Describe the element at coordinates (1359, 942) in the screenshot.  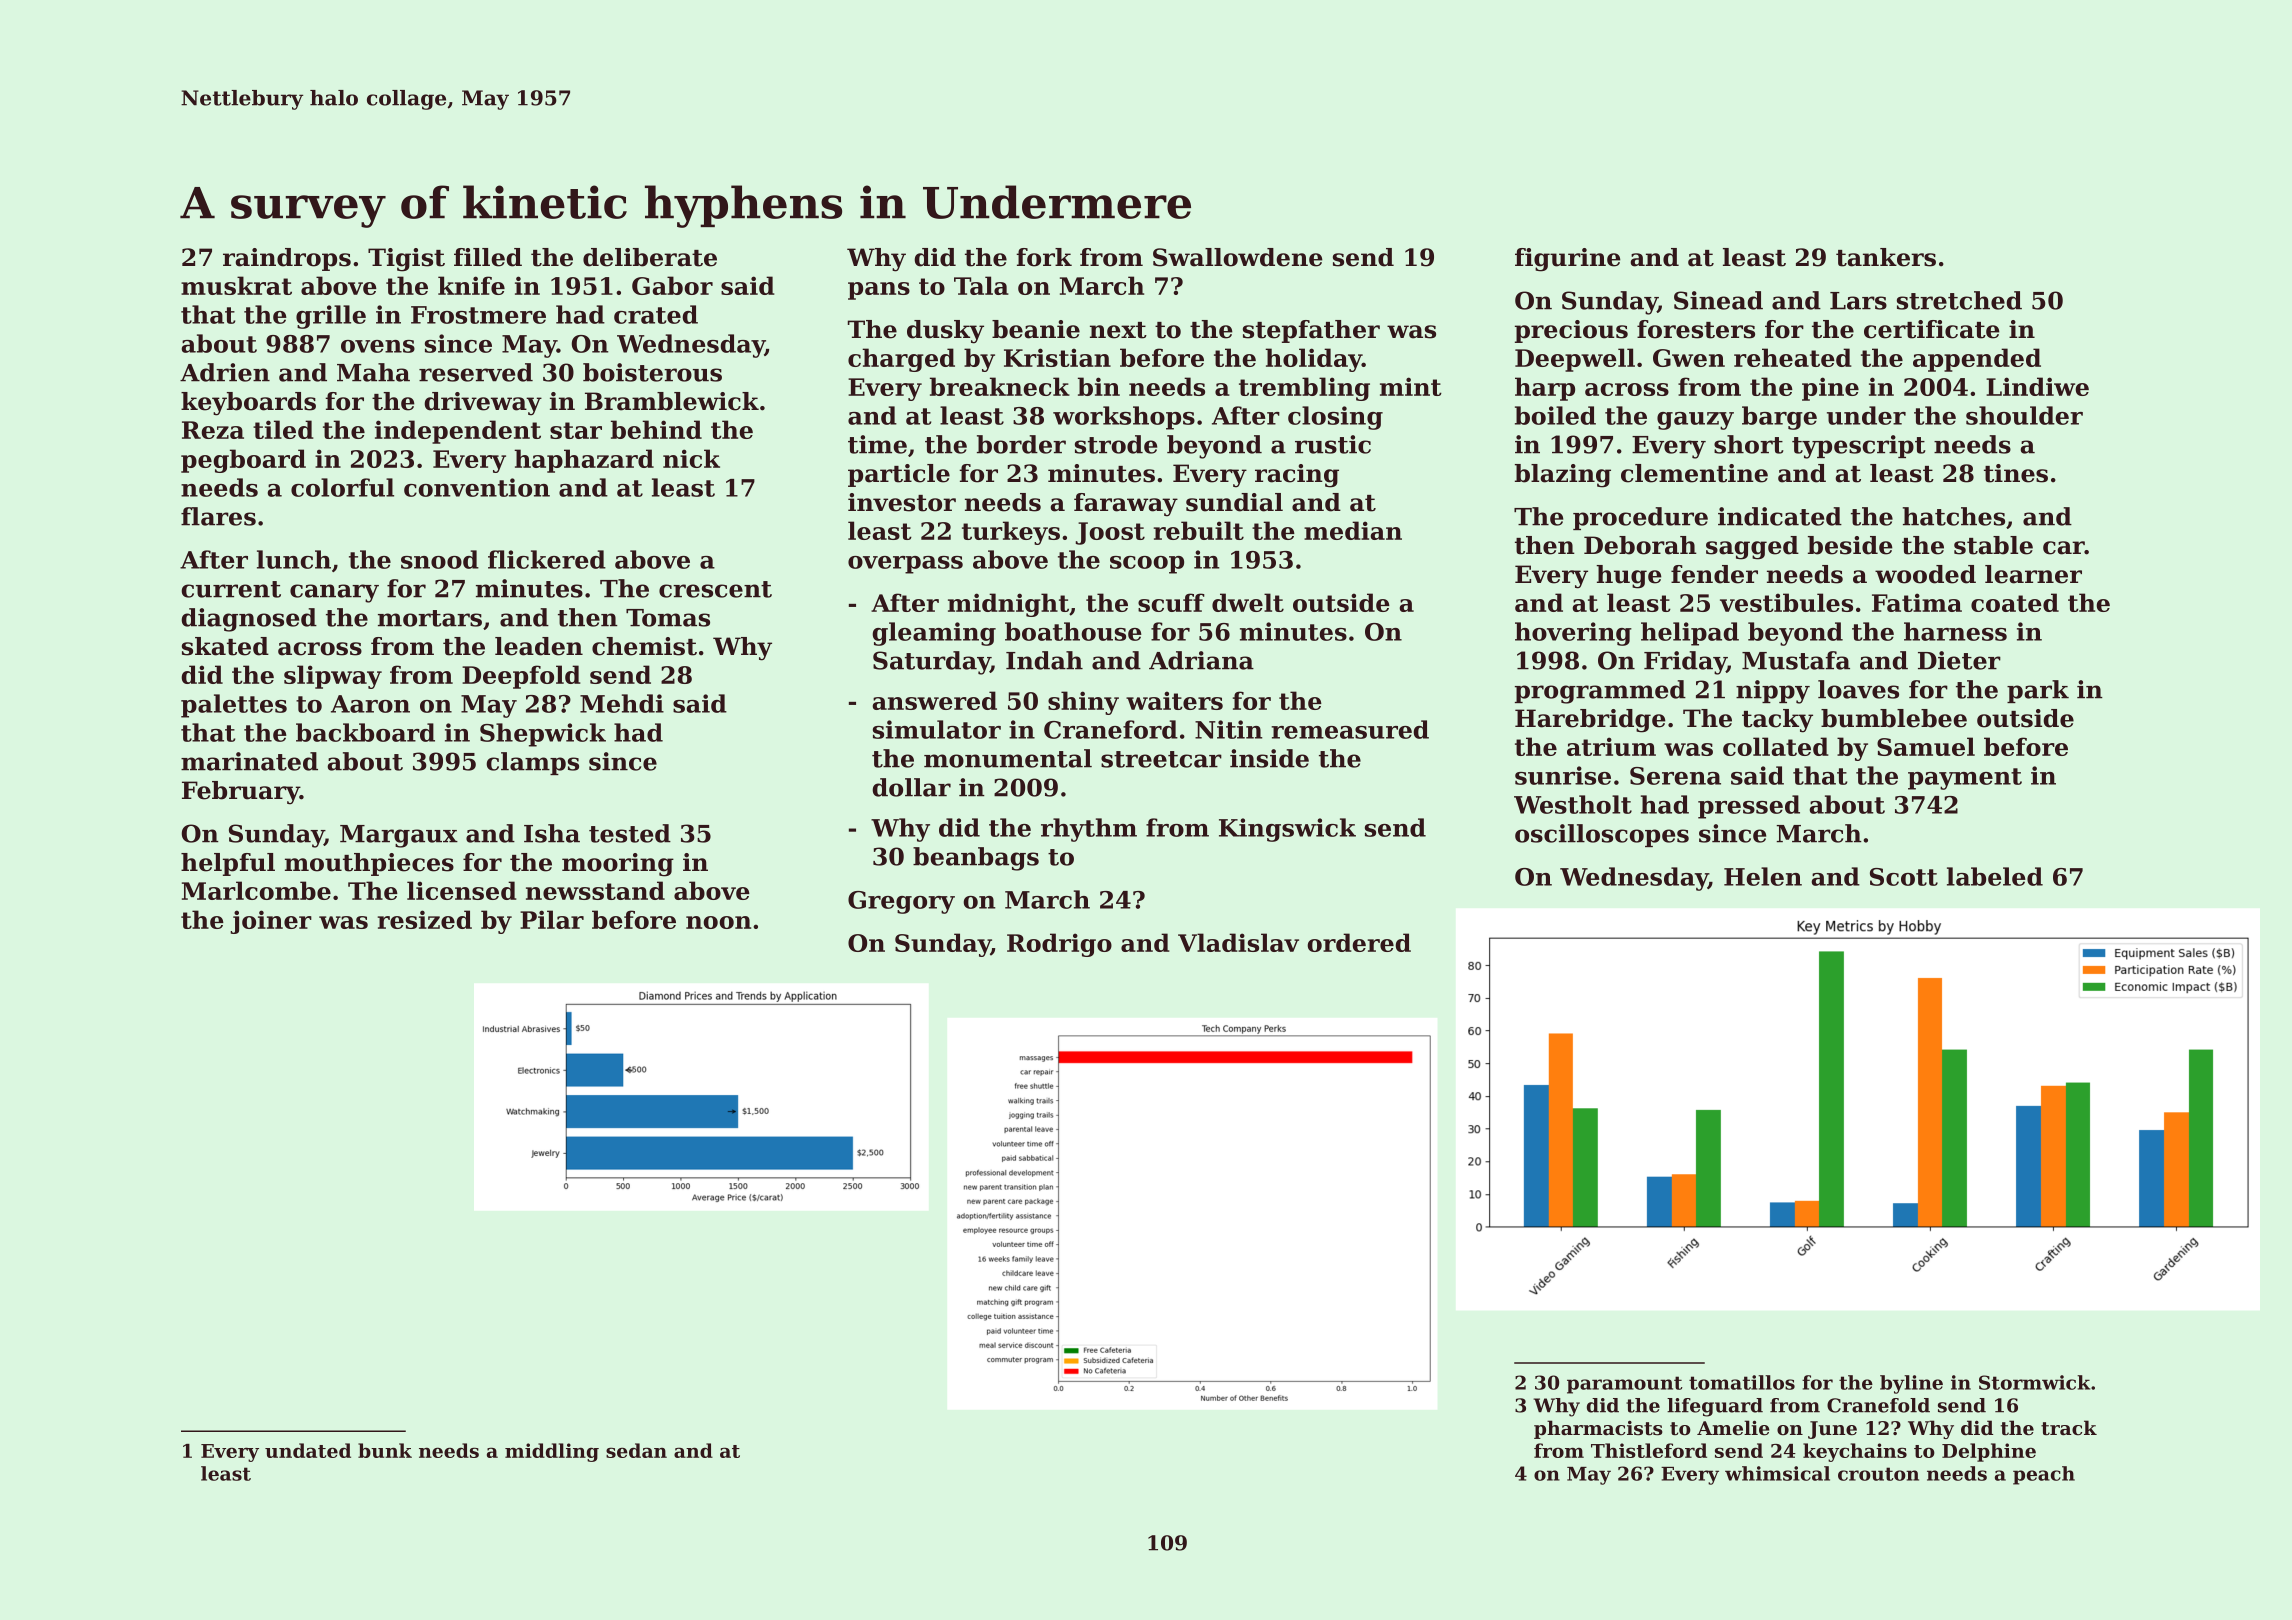
I see `ordered` at that location.
